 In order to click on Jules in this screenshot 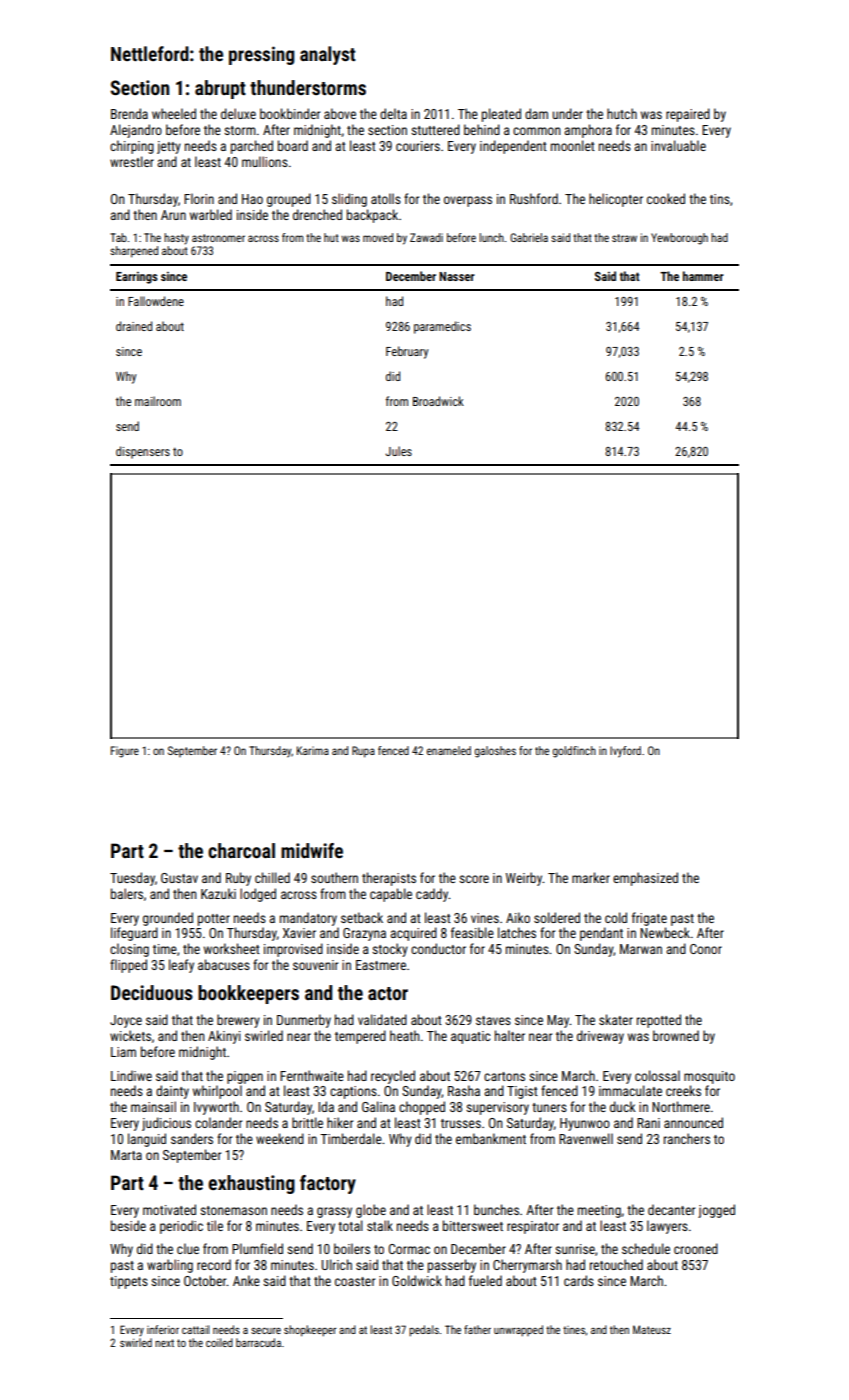, I will do `click(398, 451)`.
